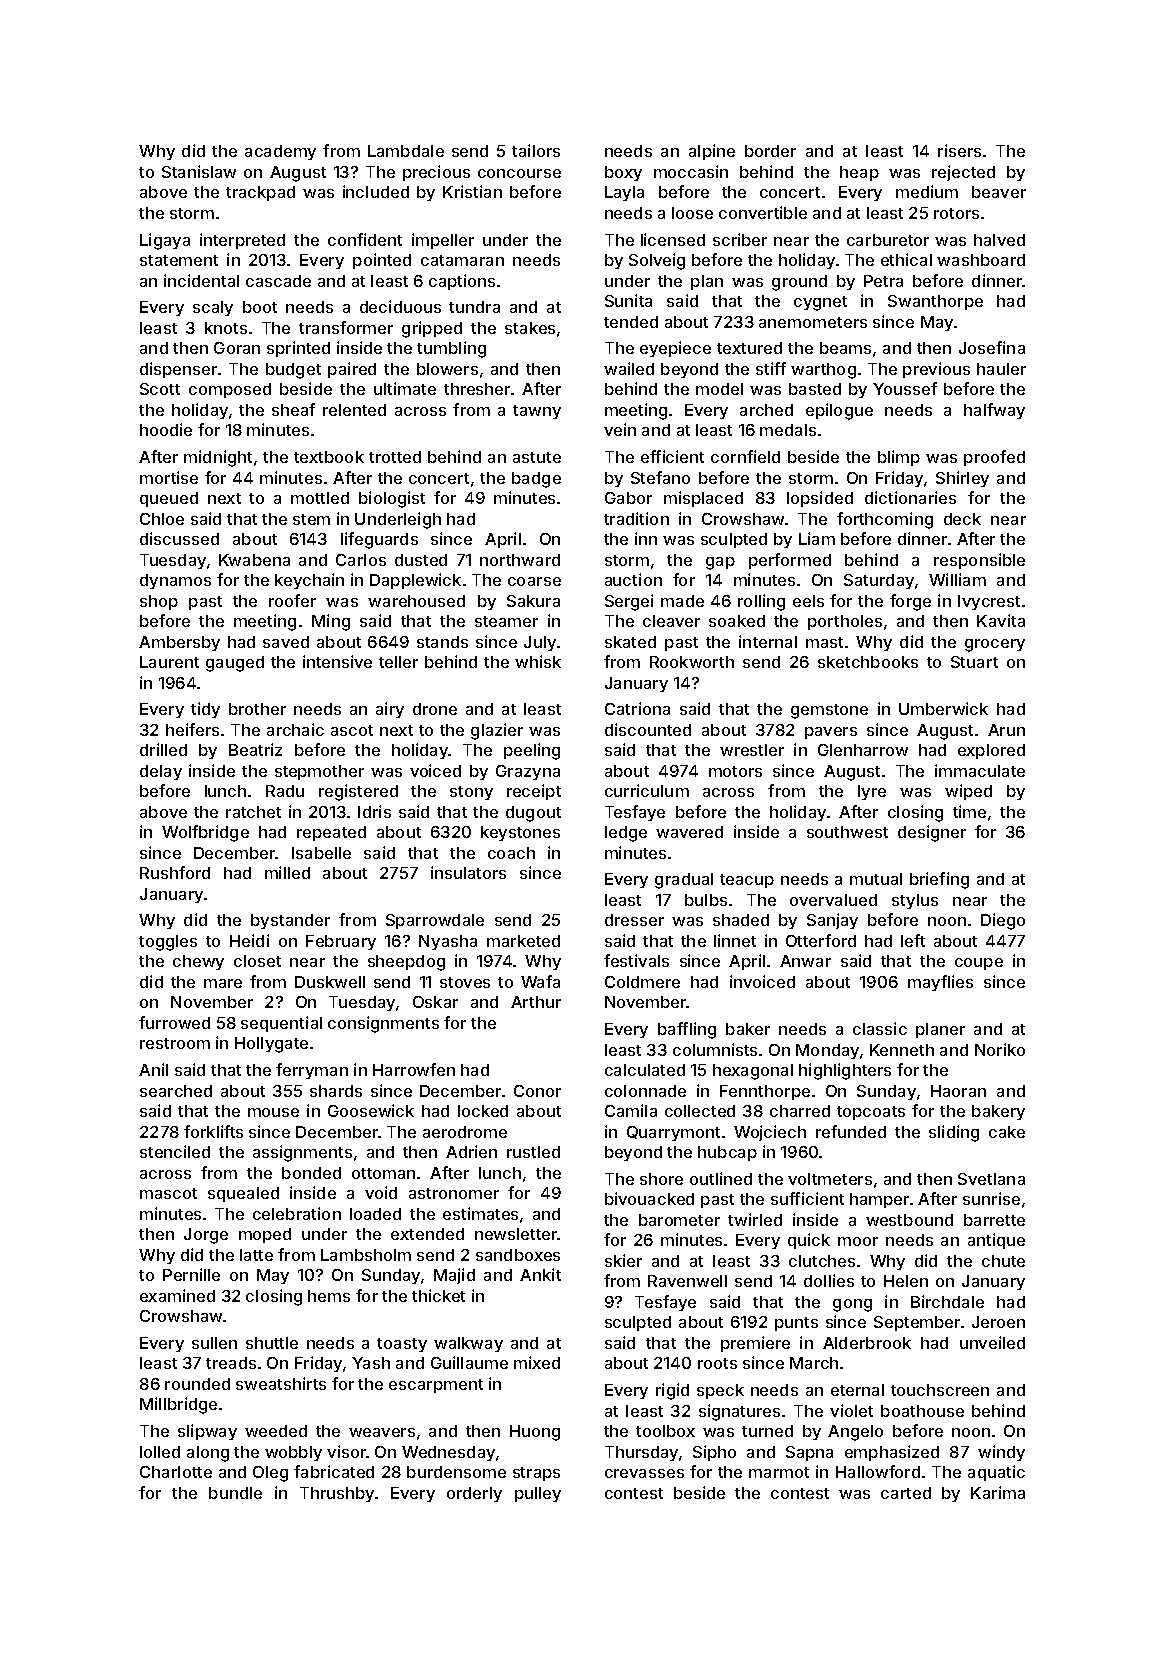 The width and height of the image is (1165, 1654). I want to click on sketchbooks, so click(868, 662).
